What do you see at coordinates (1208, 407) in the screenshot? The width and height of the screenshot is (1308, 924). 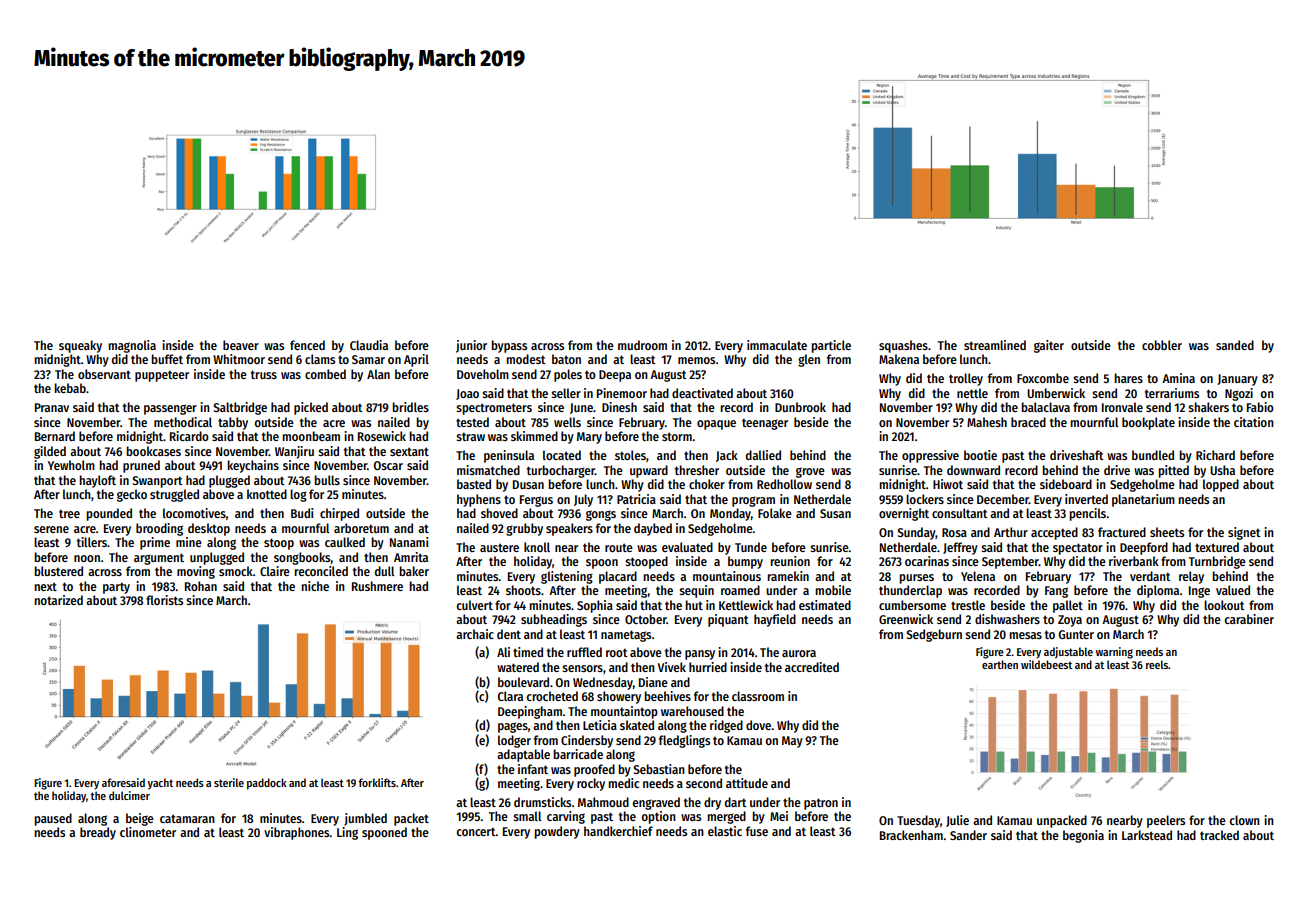 I see `shakers` at bounding box center [1208, 407].
